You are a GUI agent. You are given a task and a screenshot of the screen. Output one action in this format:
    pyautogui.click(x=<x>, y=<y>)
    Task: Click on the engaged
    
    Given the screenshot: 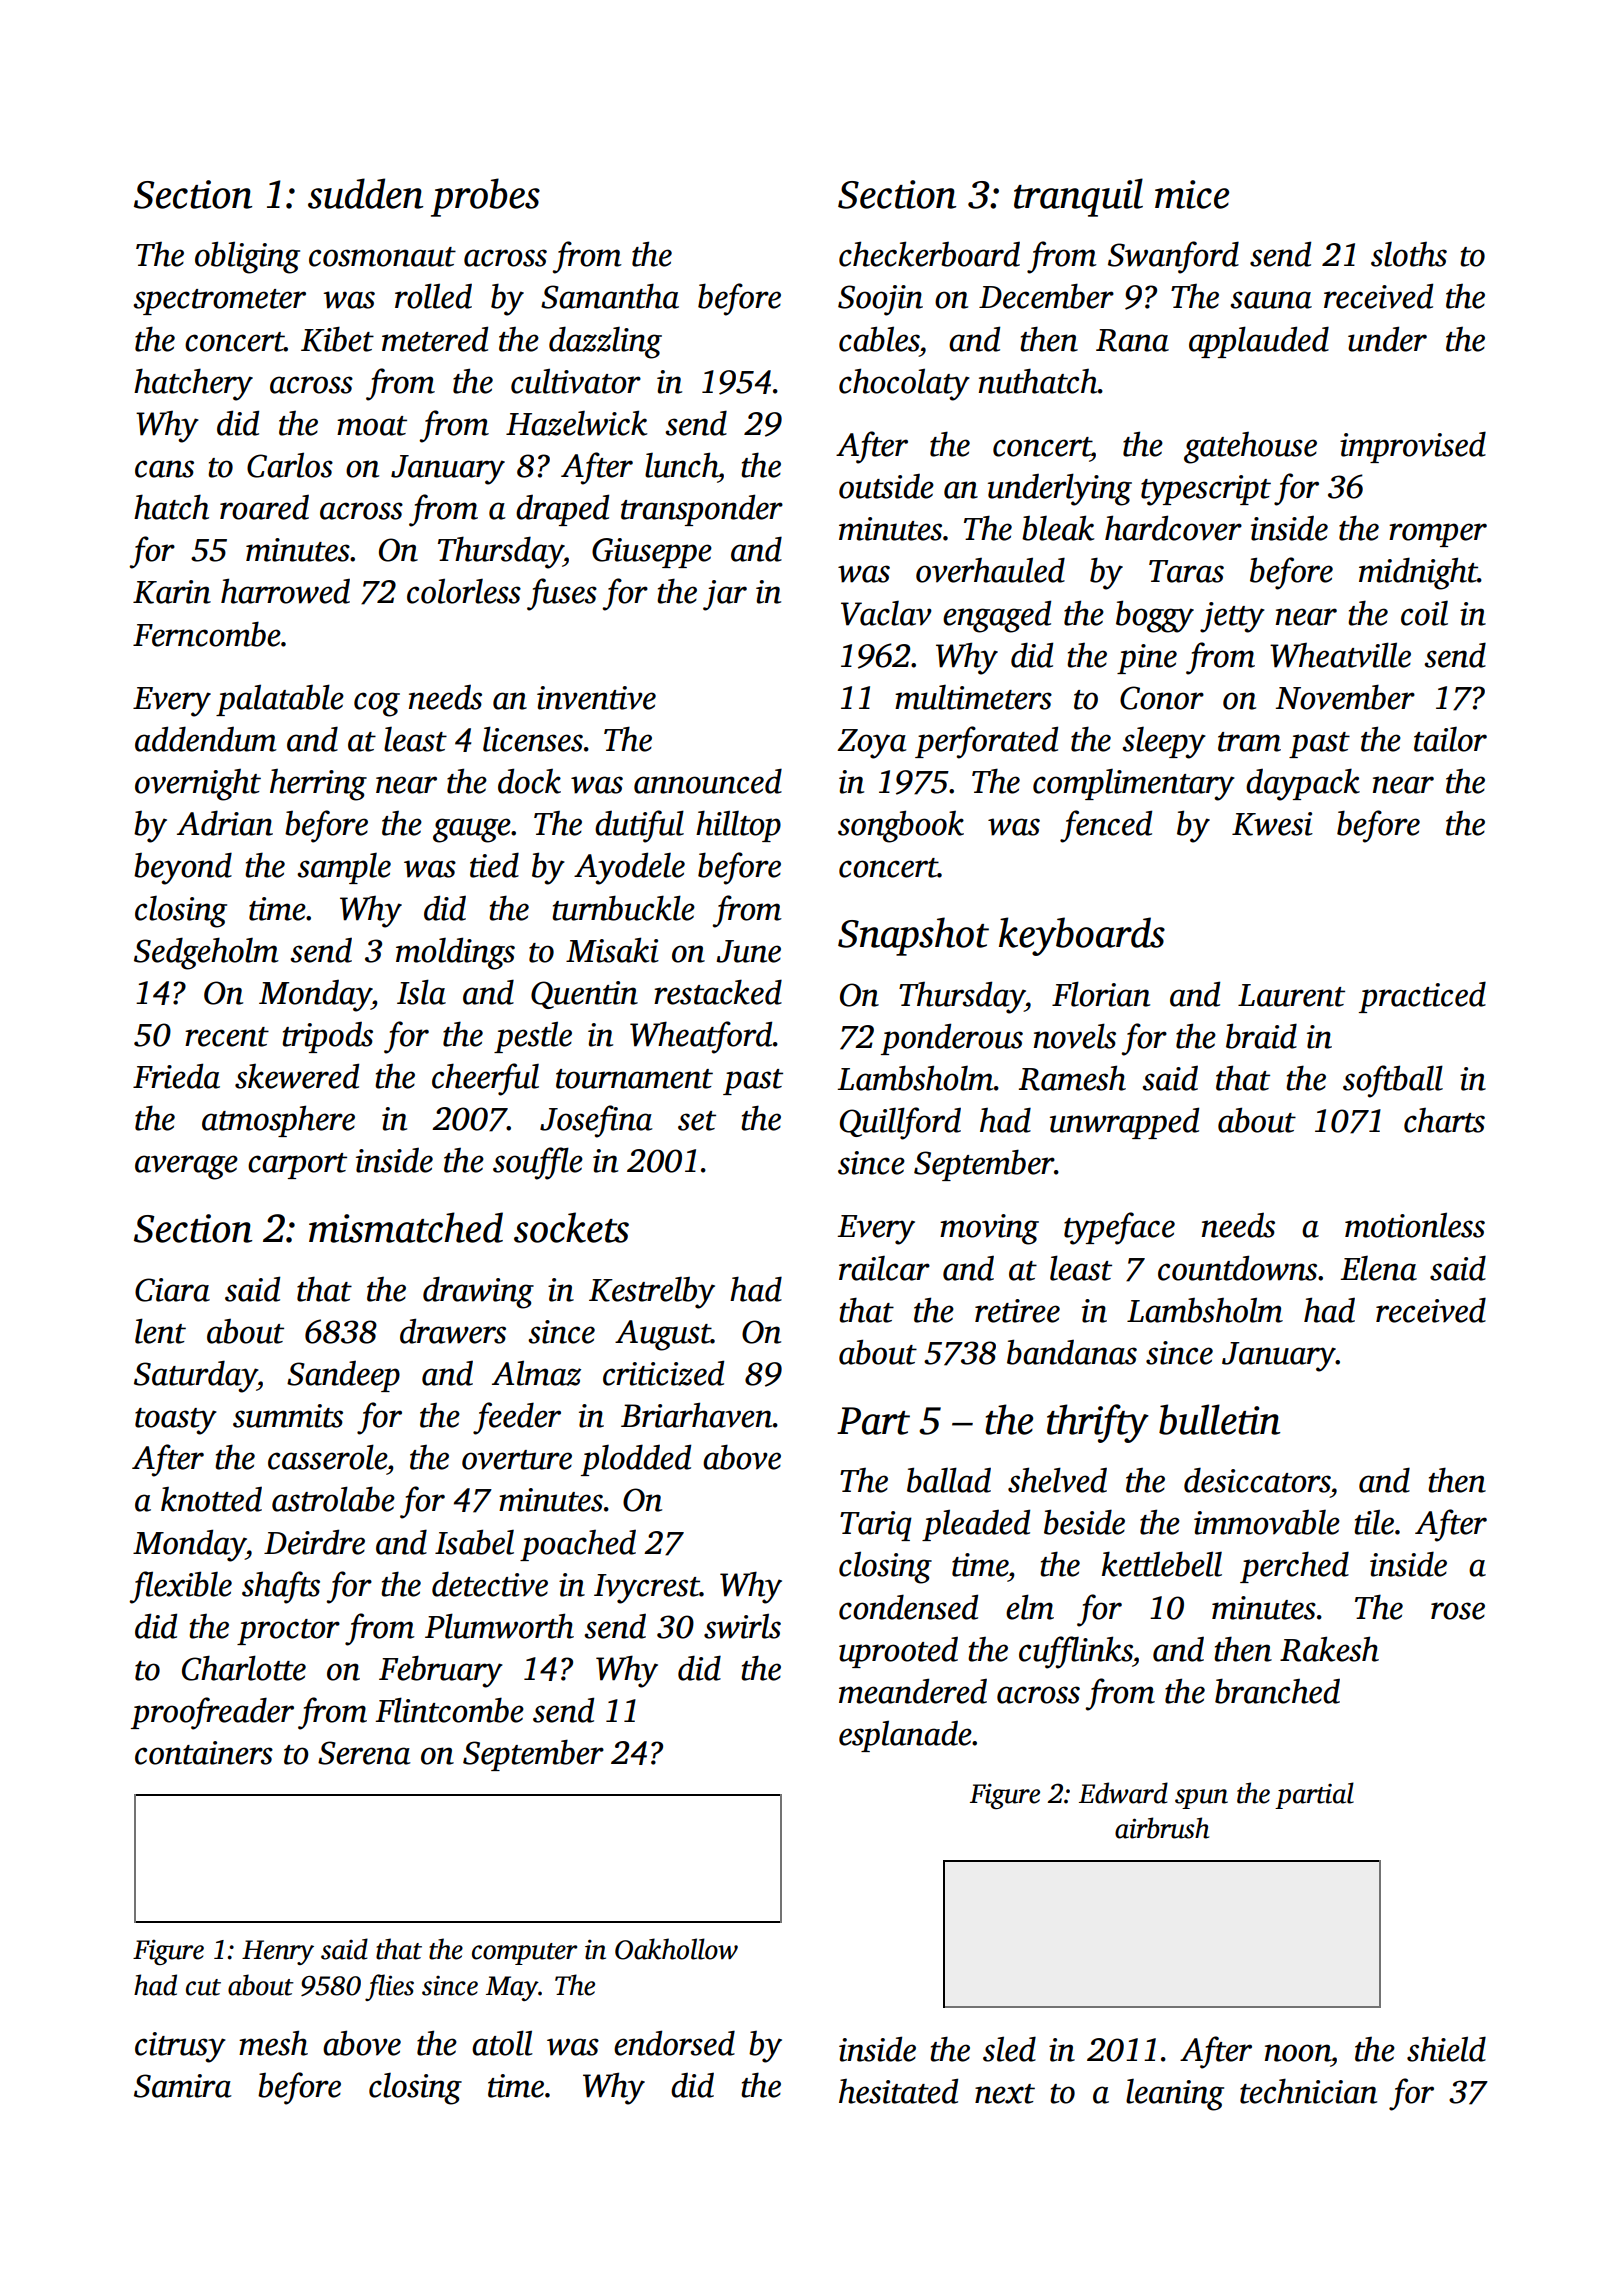 What is the action you would take?
    pyautogui.click(x=997, y=616)
